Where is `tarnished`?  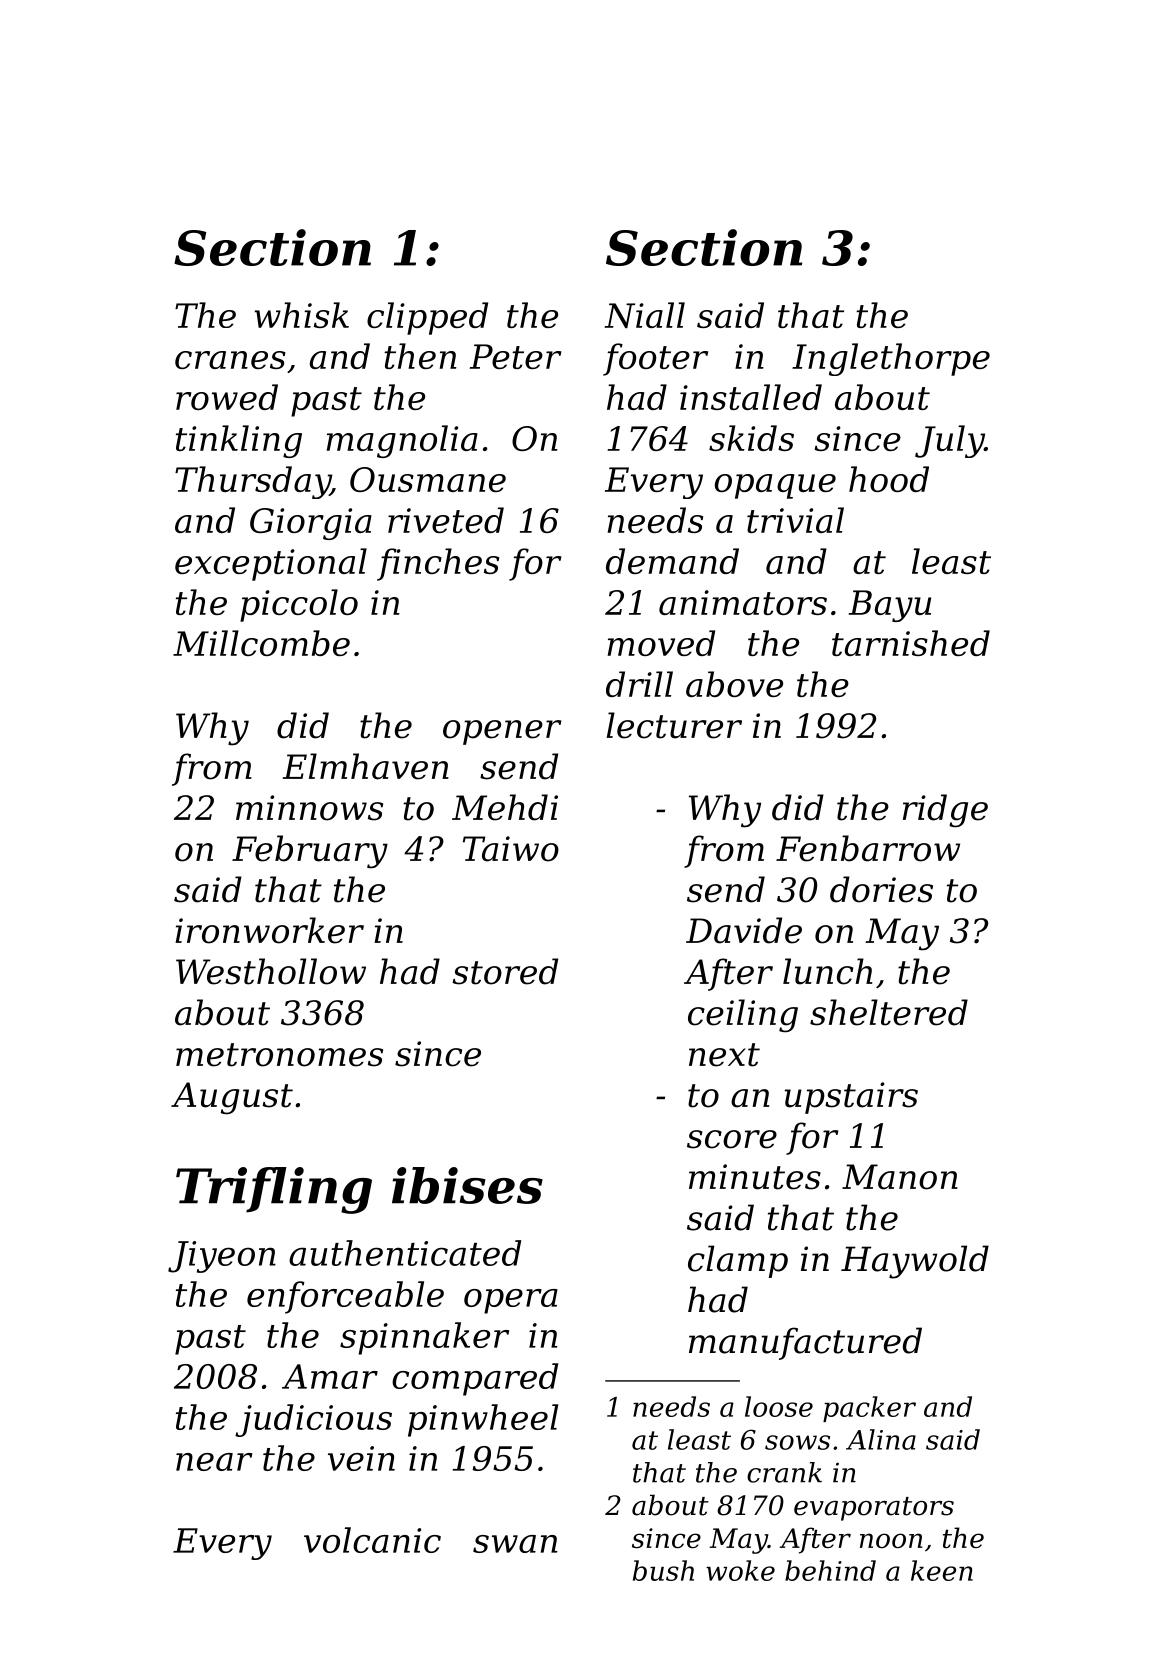 tarnished is located at coordinates (911, 643).
